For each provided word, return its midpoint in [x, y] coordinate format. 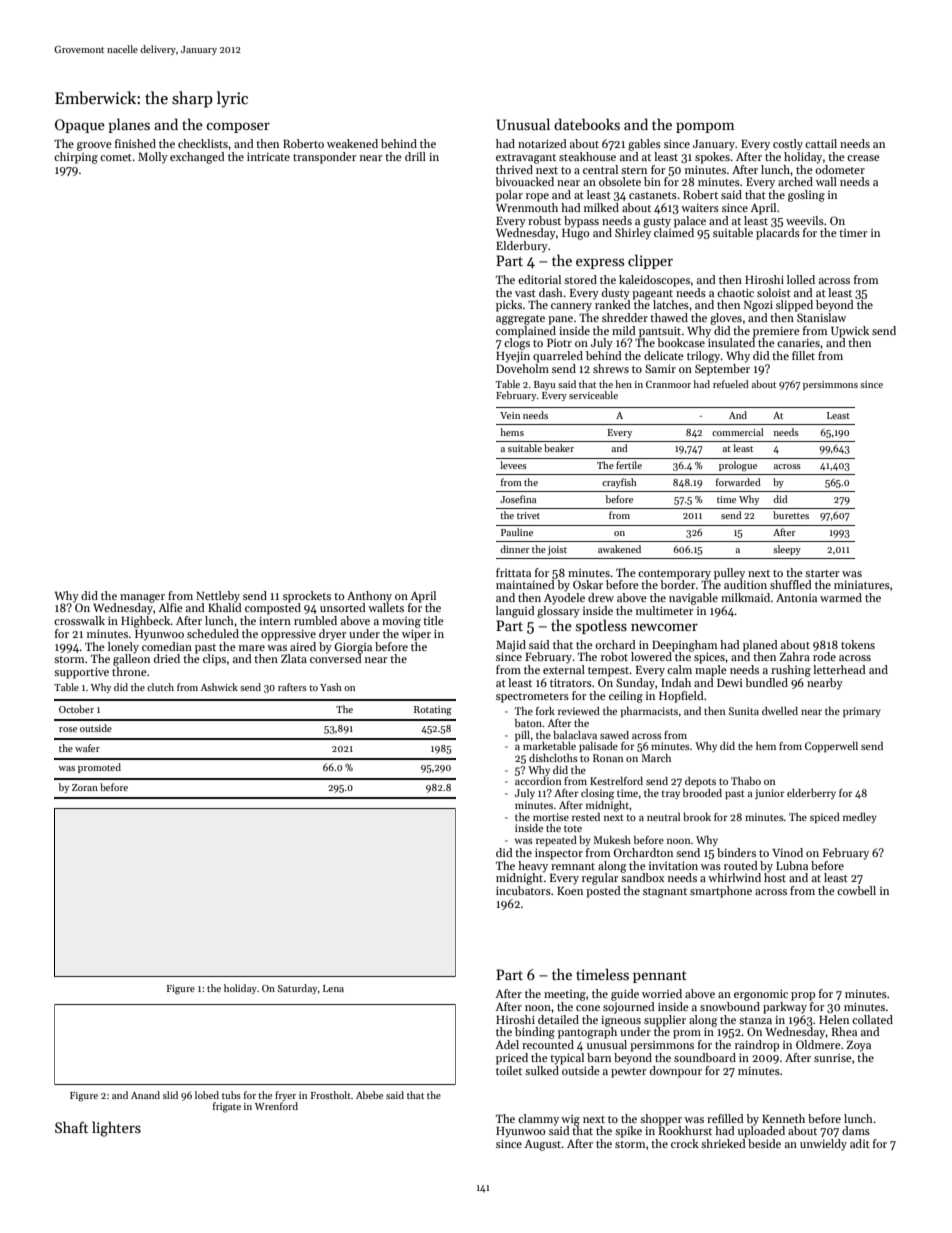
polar [509, 196]
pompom [705, 128]
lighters [116, 1129]
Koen [570, 891]
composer [238, 128]
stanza [755, 1020]
